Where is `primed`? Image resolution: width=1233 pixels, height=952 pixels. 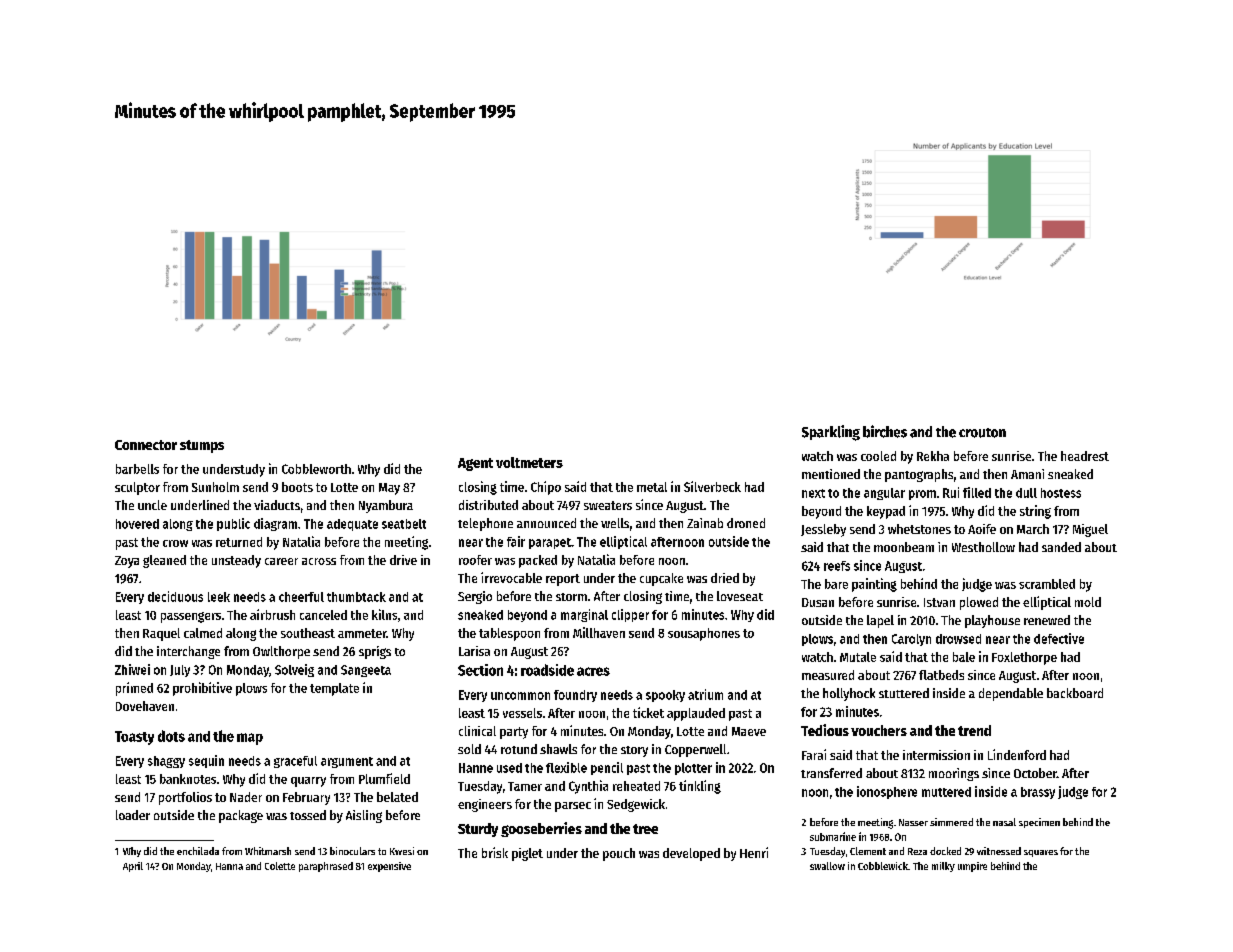
primed is located at coordinates (134, 689).
